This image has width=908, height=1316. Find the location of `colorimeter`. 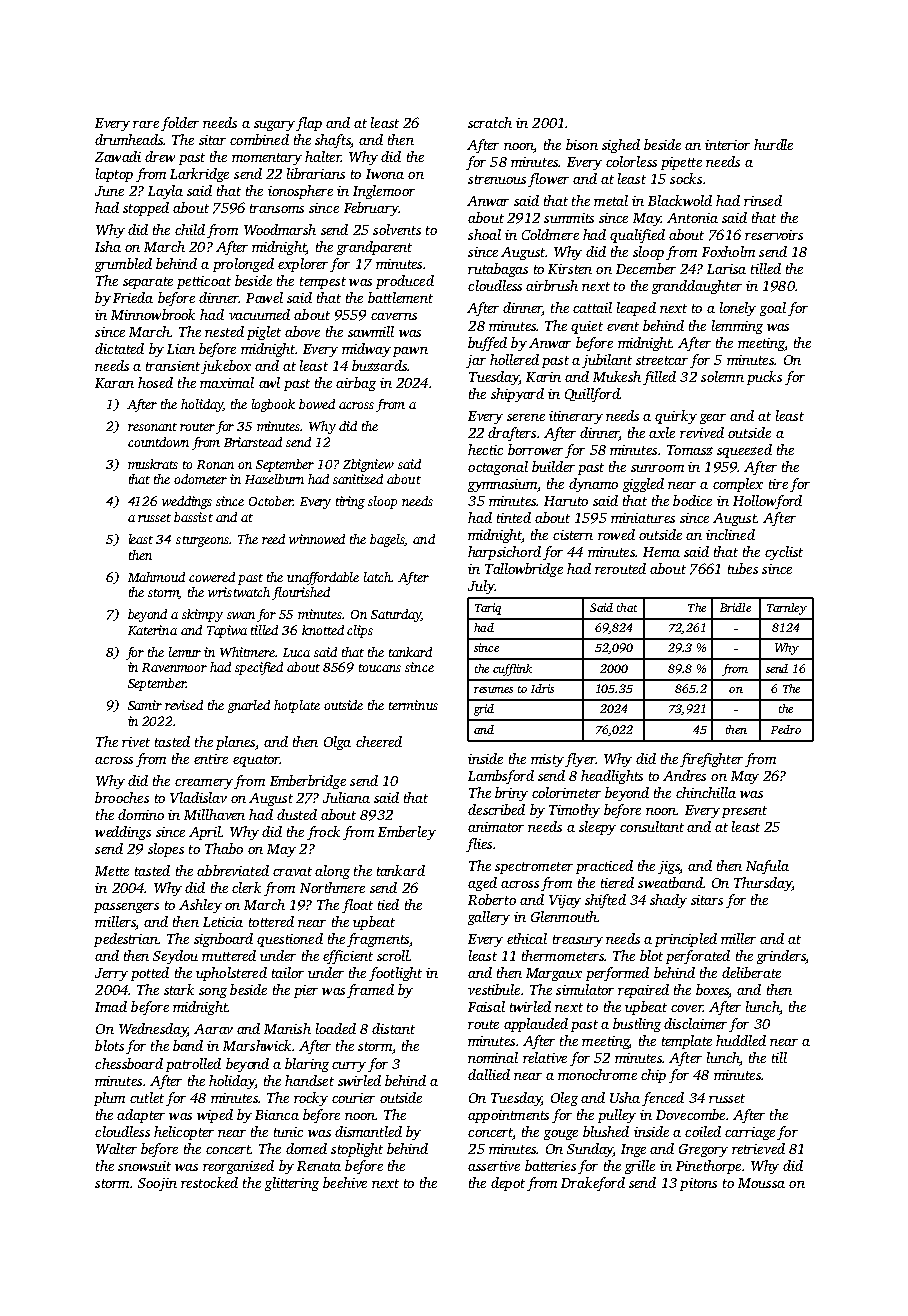

colorimeter is located at coordinates (566, 792).
